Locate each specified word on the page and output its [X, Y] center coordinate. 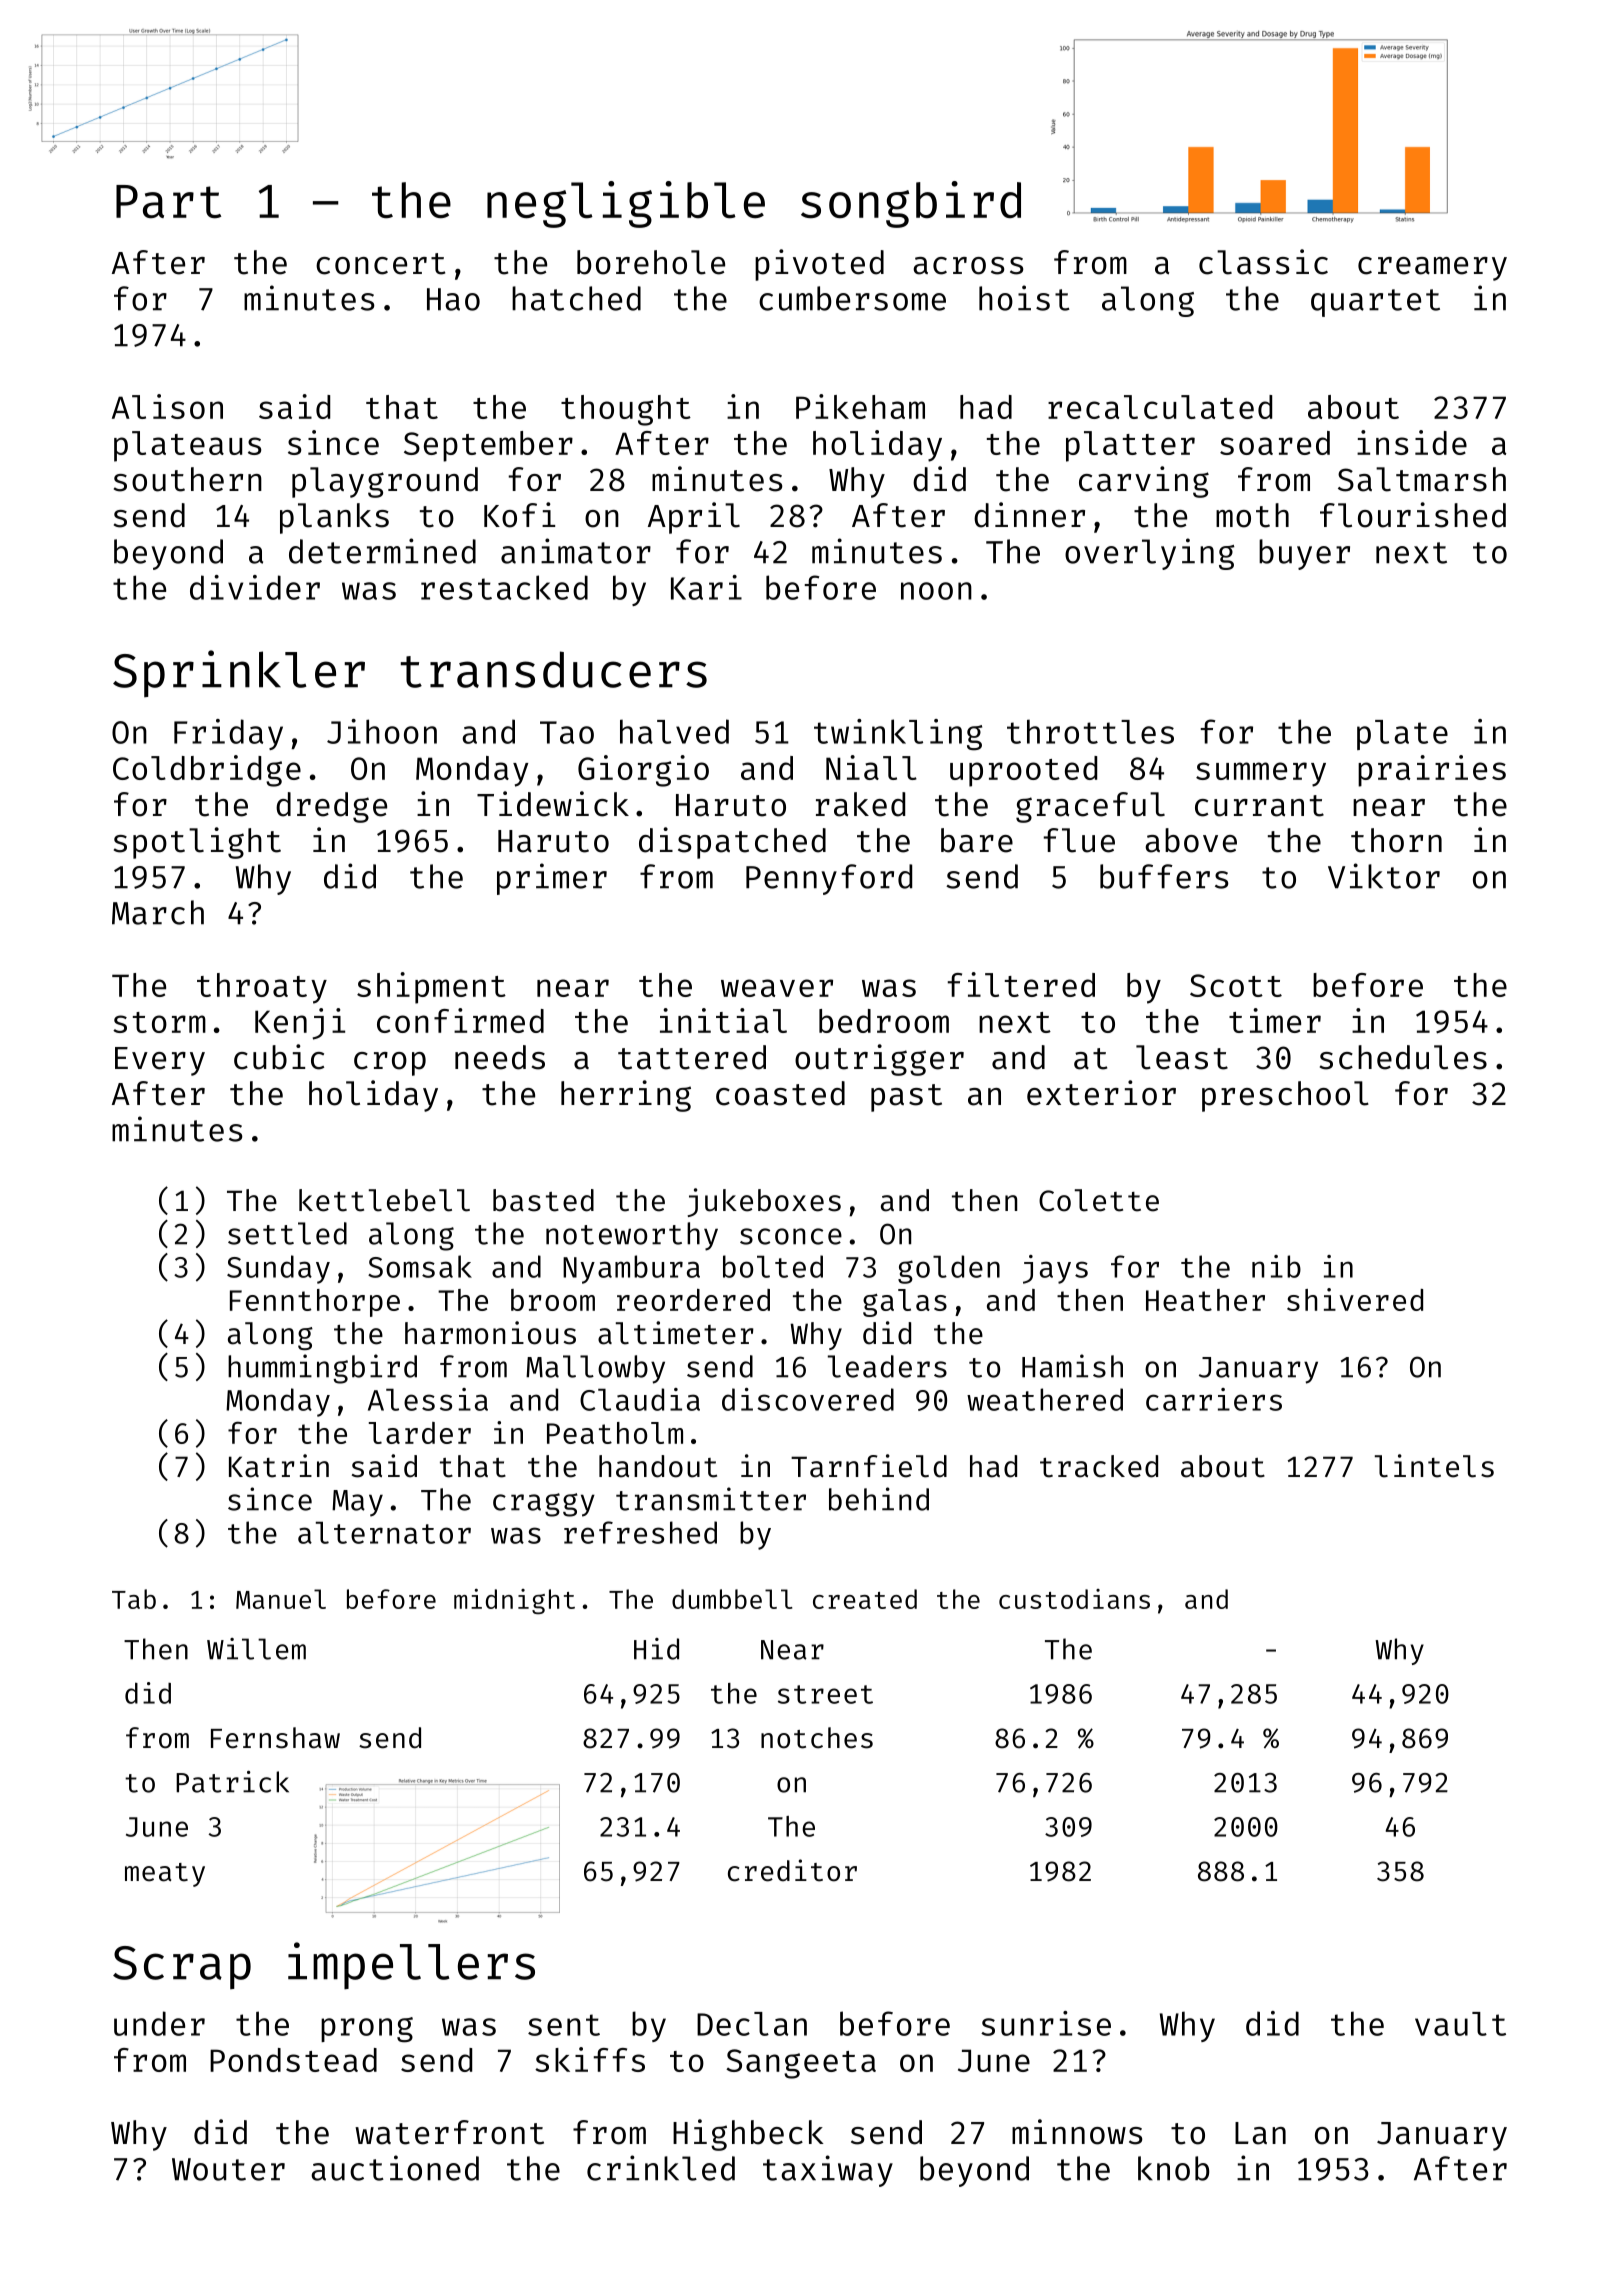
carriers [1214, 1399]
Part [168, 202]
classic [1263, 262]
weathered [1045, 1399]
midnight [514, 1601]
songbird [911, 204]
